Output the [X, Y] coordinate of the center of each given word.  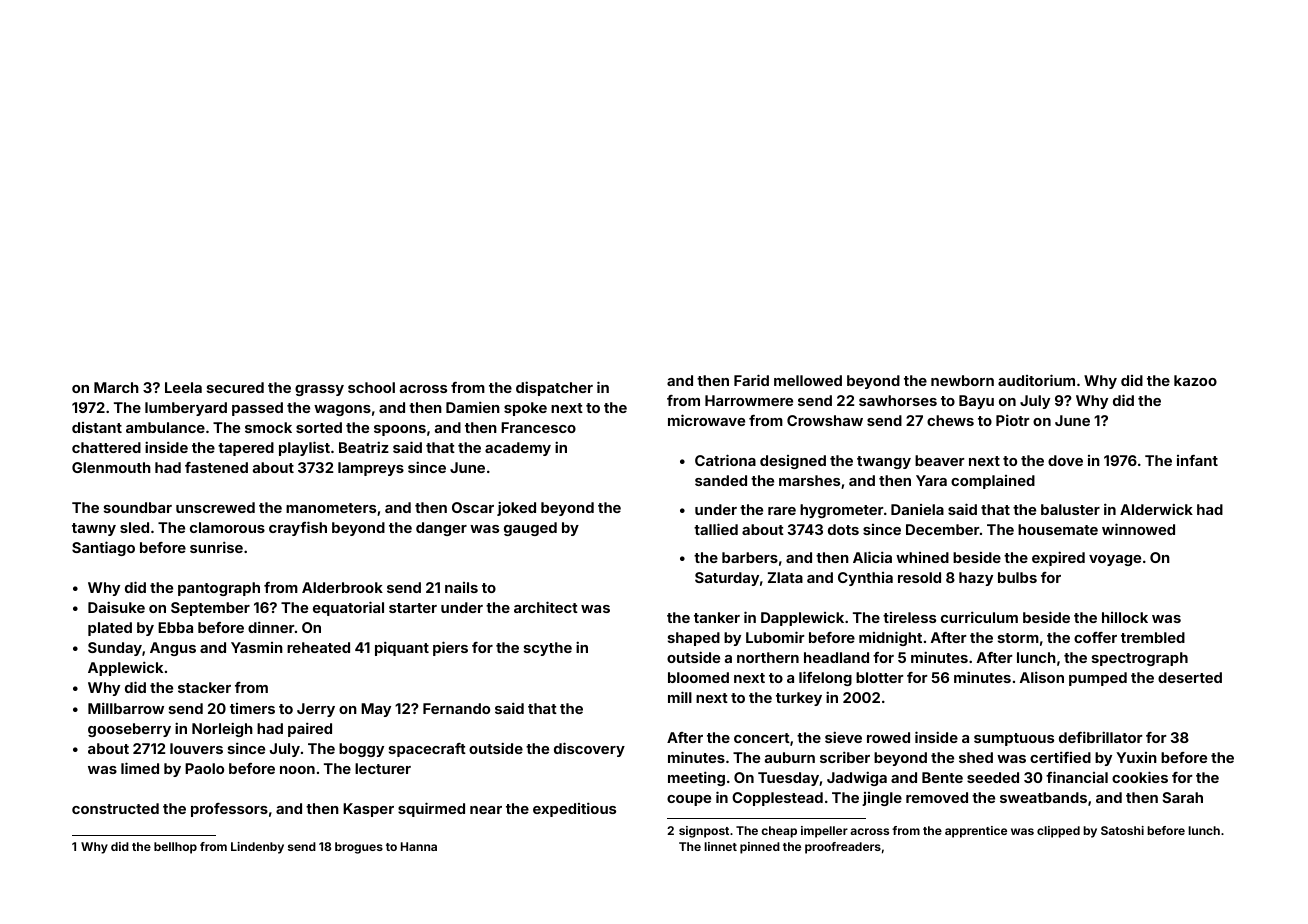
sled [134, 527]
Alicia [872, 557]
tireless [909, 617]
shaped [694, 639]
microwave [706, 420]
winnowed [1138, 529]
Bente [942, 777]
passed [257, 409]
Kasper [368, 810]
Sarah [1182, 797]
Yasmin [257, 647]
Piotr [1013, 420]
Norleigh [222, 729]
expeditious [574, 809]
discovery [589, 749]
